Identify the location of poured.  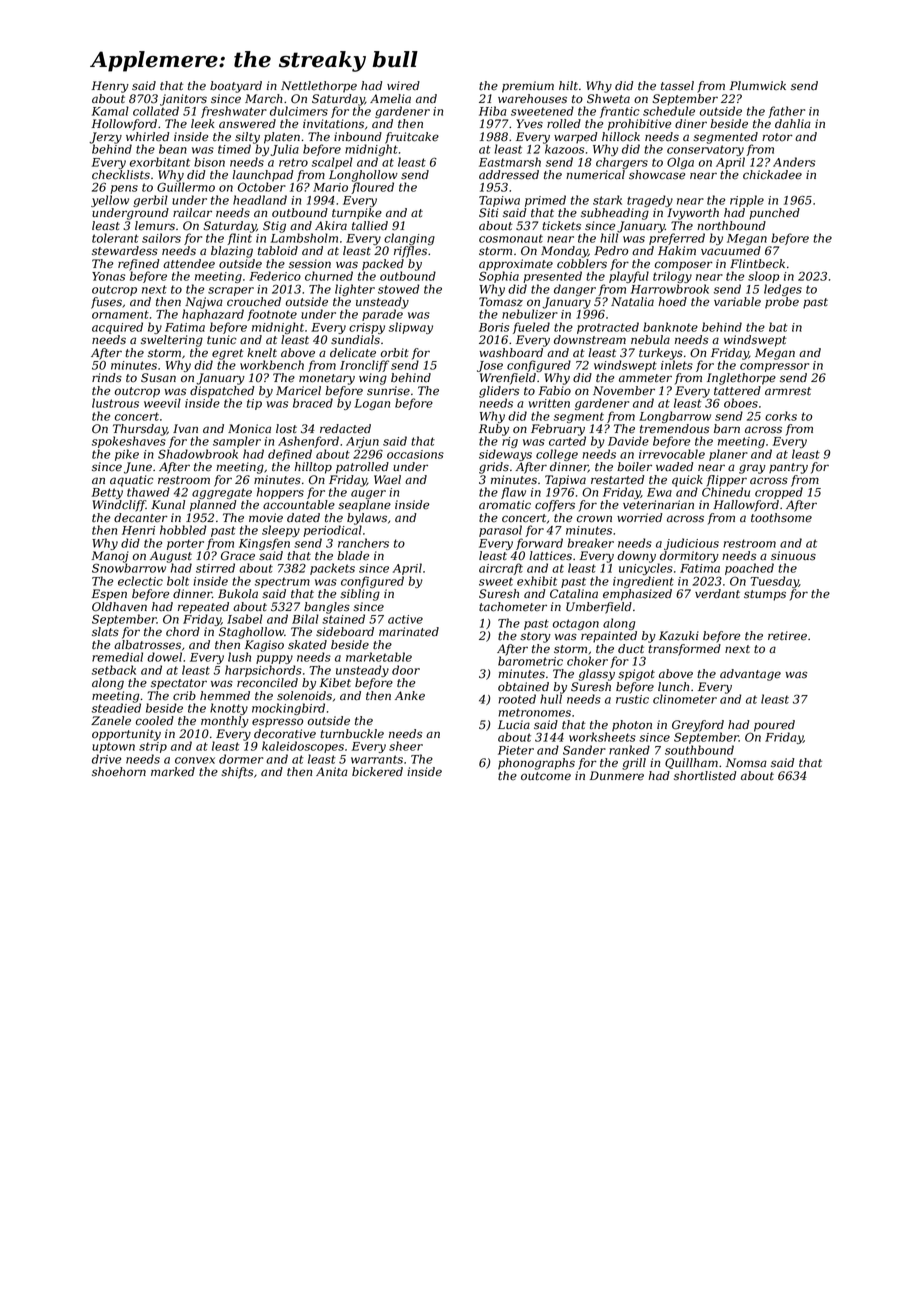
(774, 726).
